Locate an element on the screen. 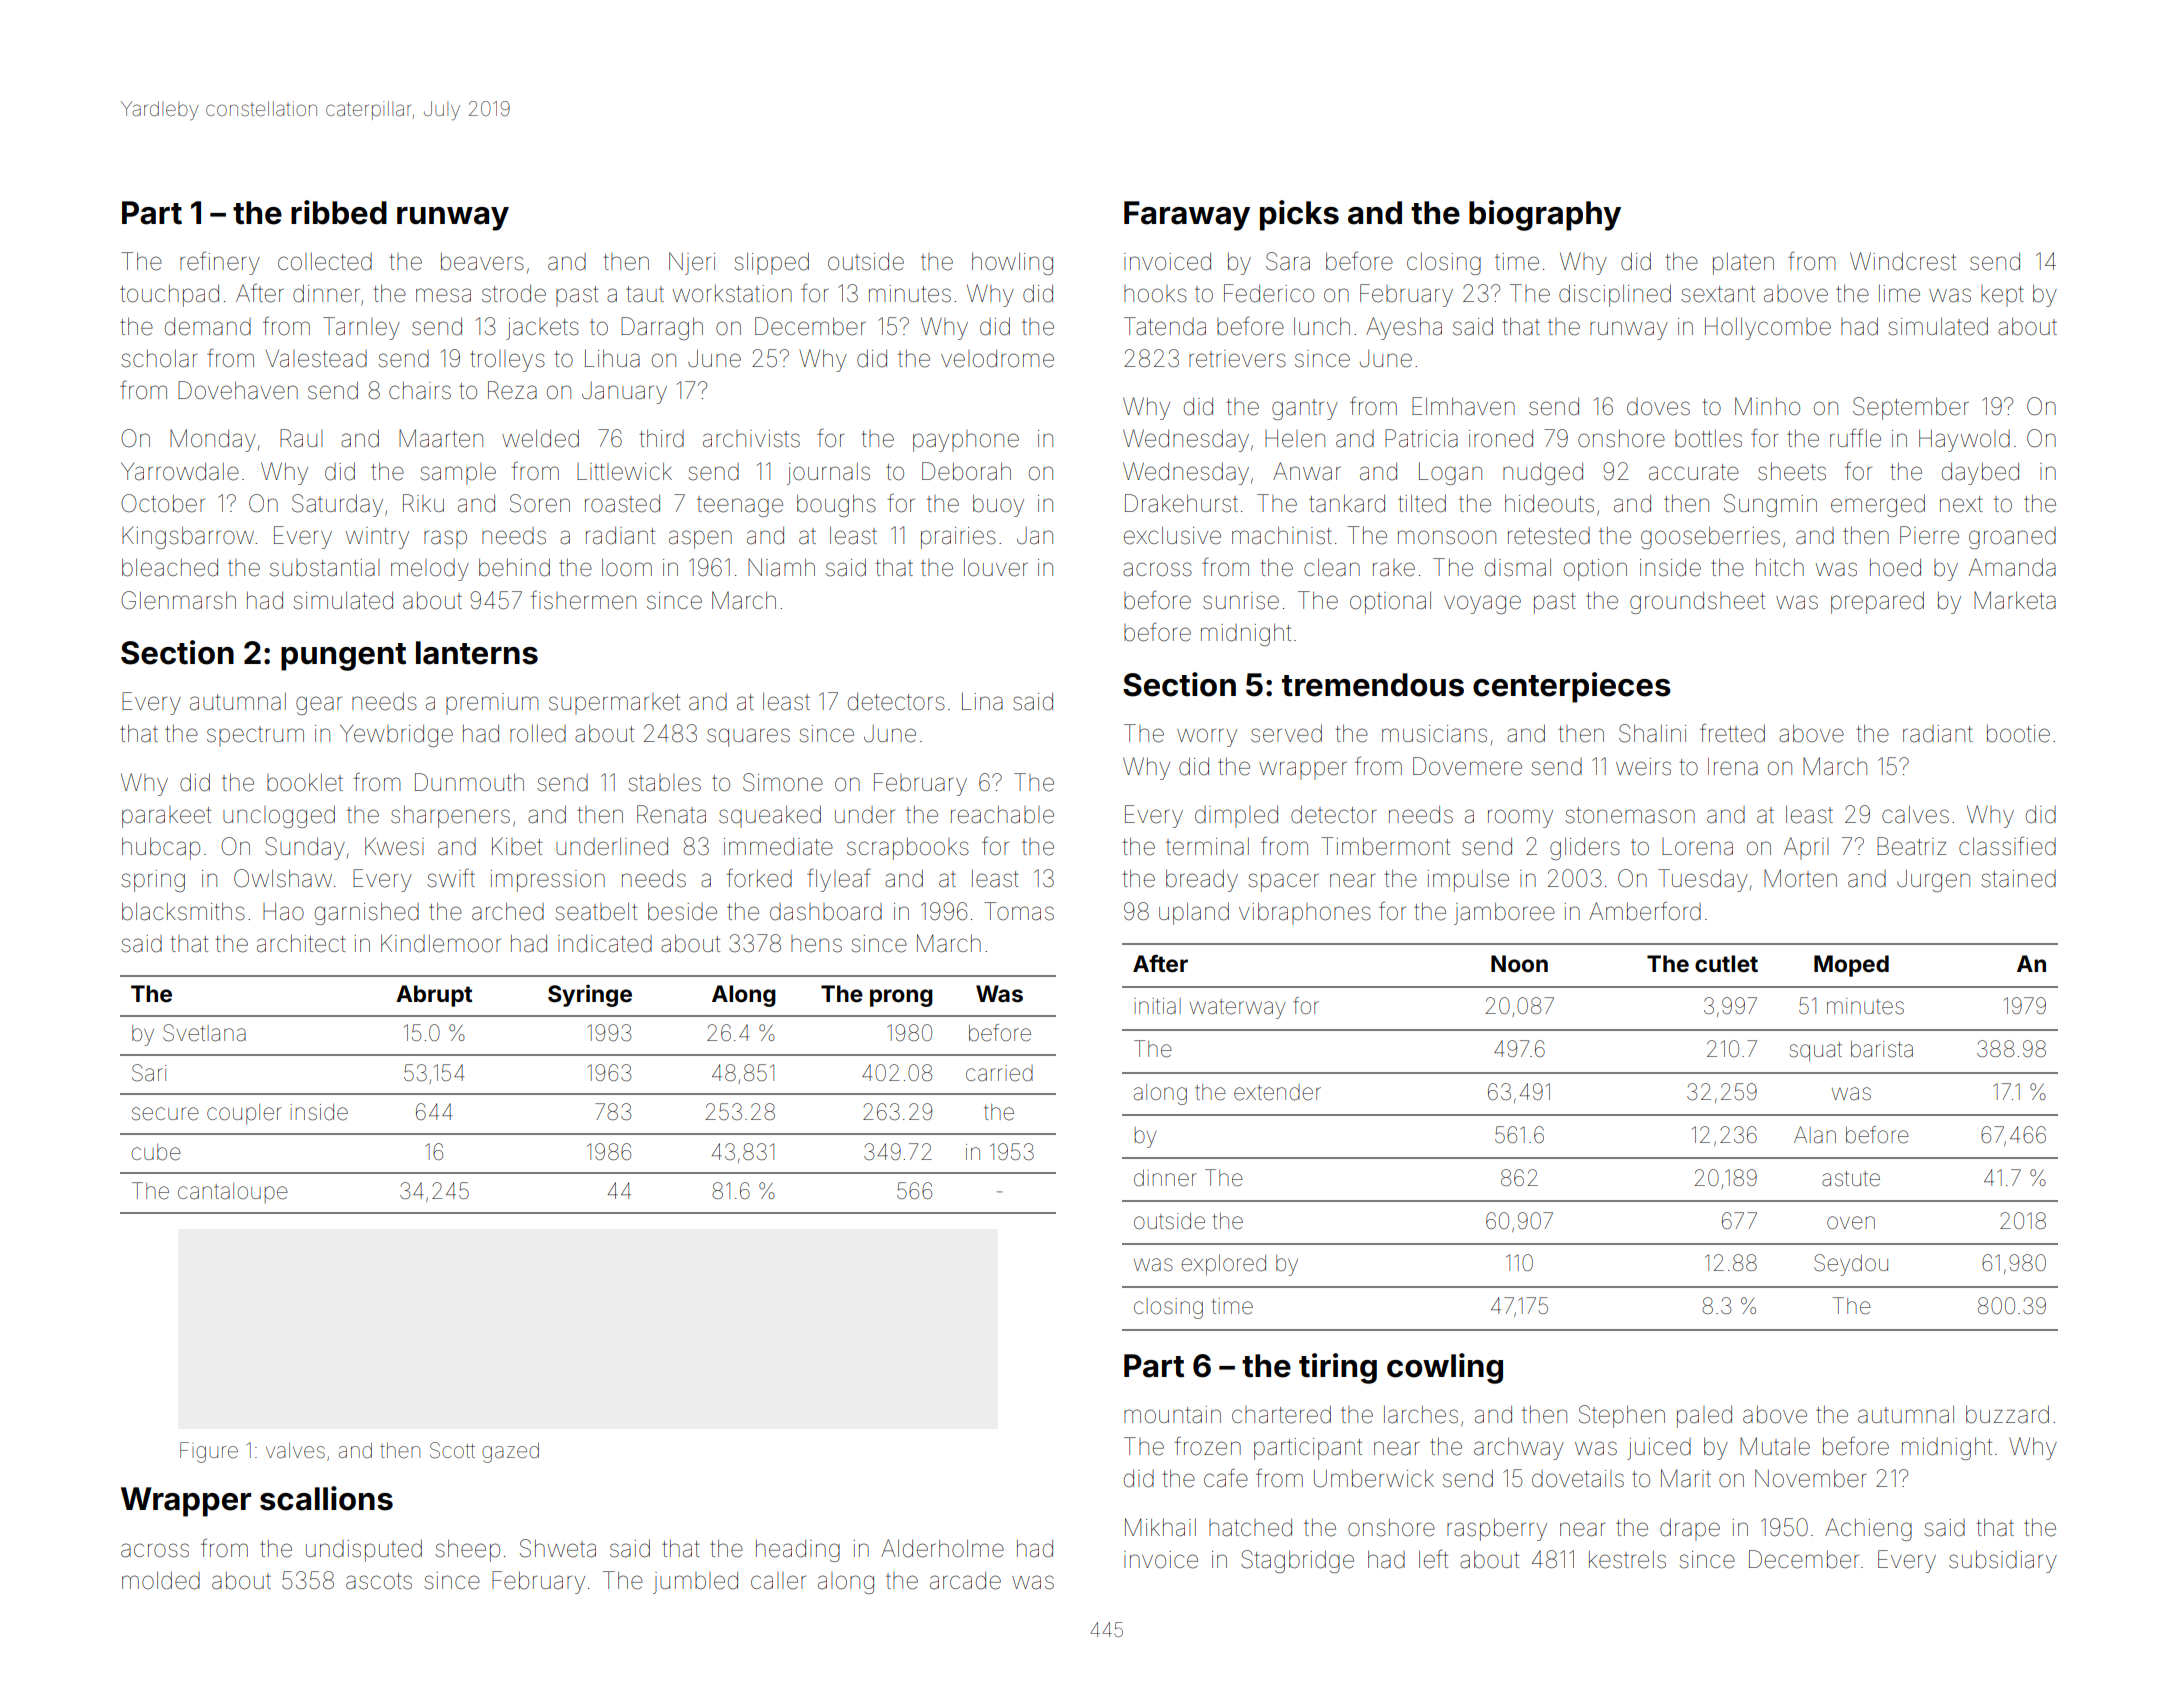  Haywold is located at coordinates (1964, 440).
